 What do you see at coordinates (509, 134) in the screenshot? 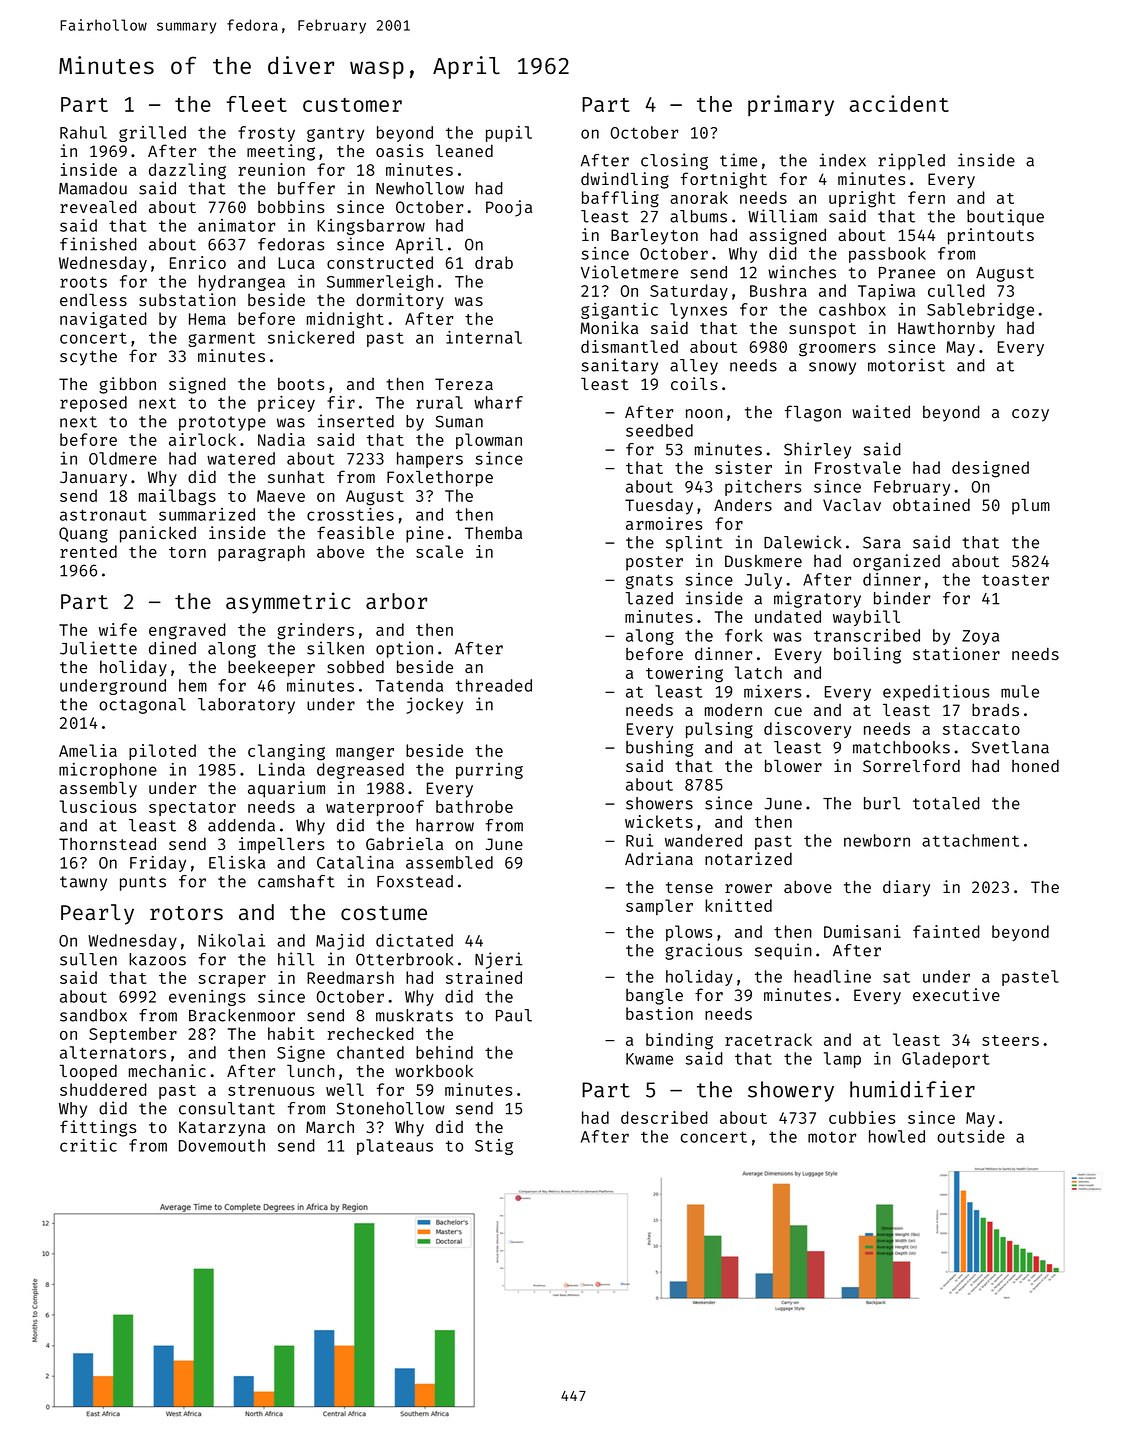
I see `pupil` at bounding box center [509, 134].
